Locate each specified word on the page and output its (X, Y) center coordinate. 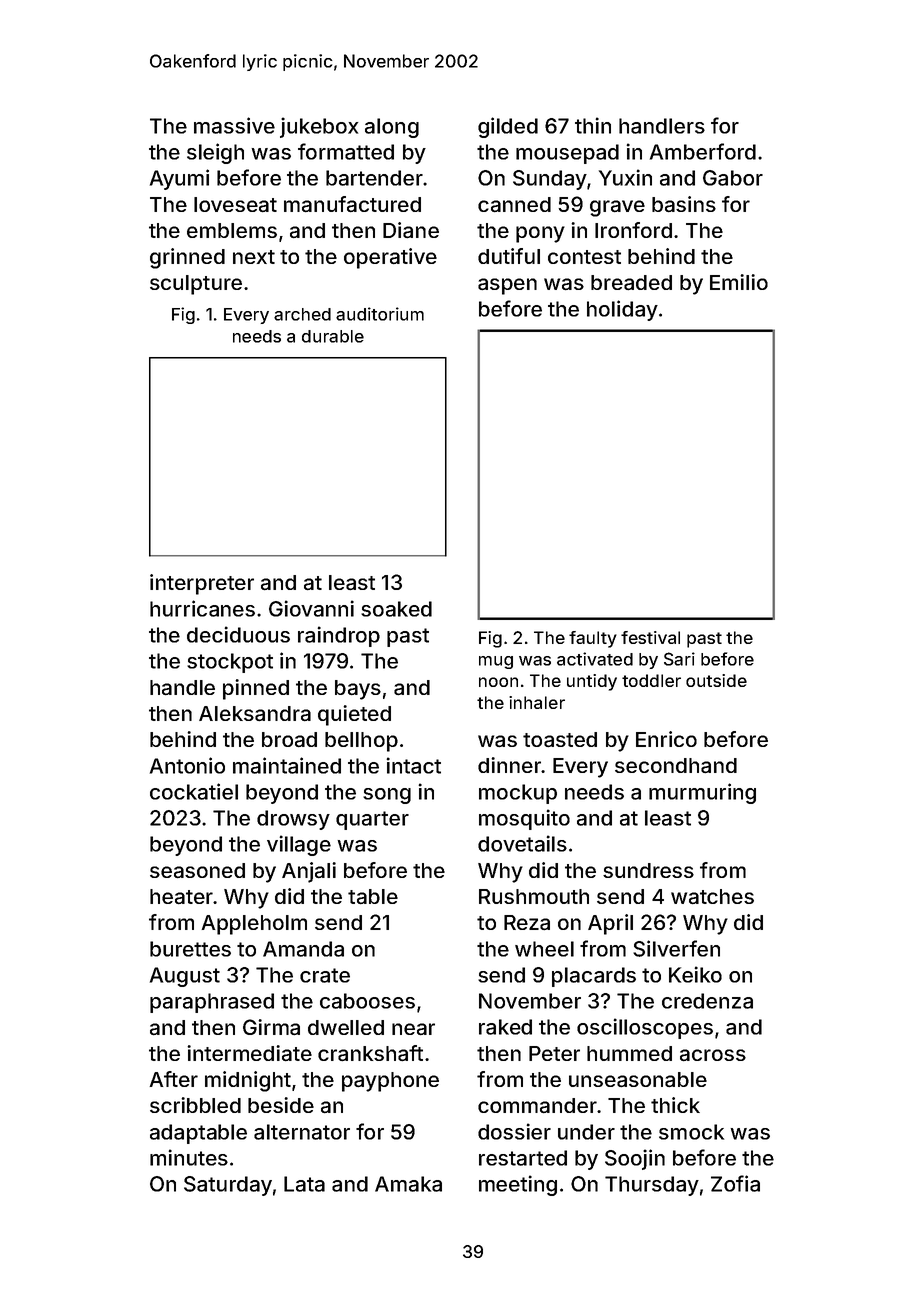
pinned (256, 689)
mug (496, 662)
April (610, 924)
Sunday (550, 180)
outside (716, 680)
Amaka (408, 1184)
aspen (507, 286)
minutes (189, 1157)
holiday (622, 310)
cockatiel (194, 791)
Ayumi (179, 179)
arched (302, 314)
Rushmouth (534, 896)
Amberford (703, 151)
